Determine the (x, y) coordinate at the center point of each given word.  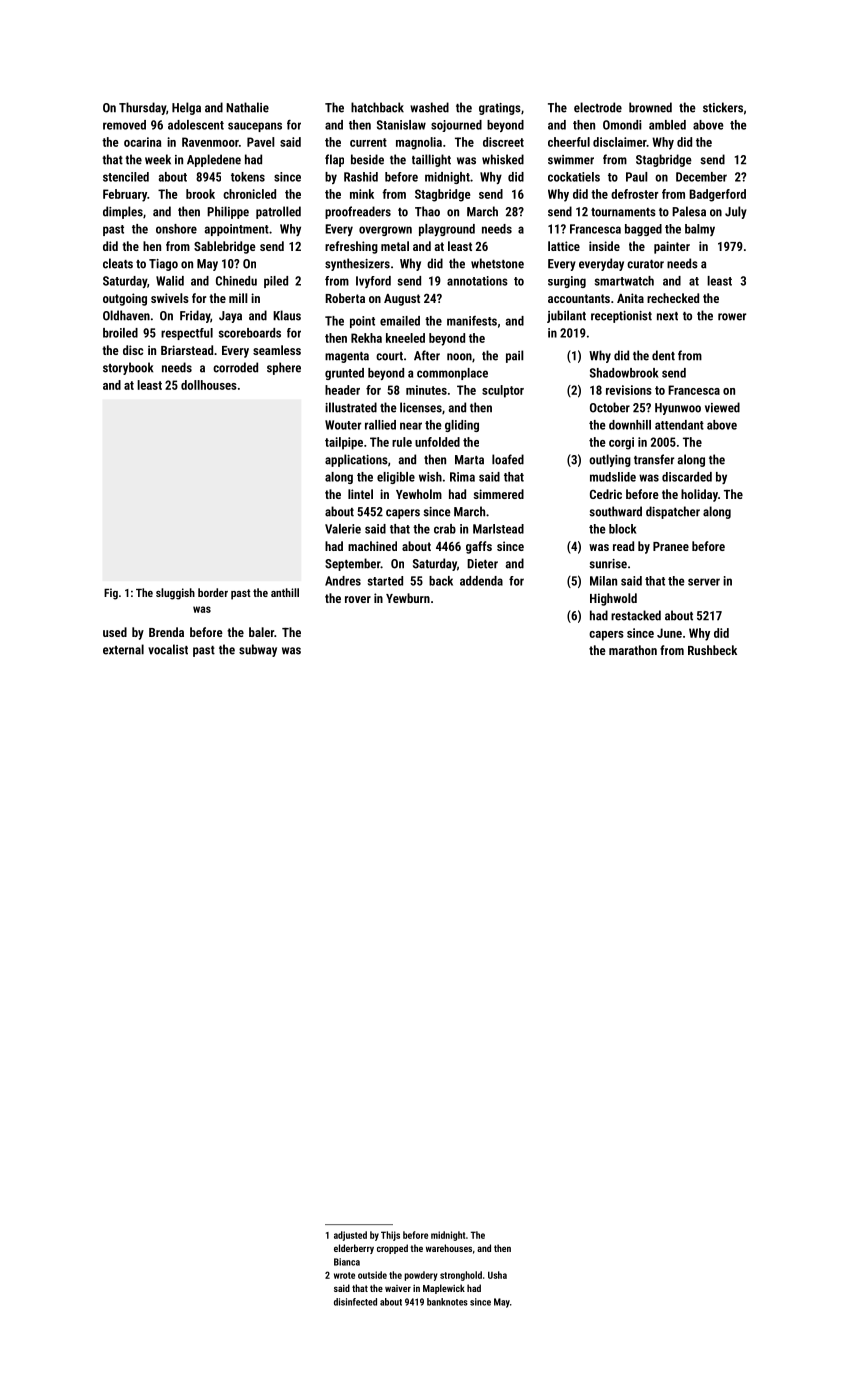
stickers (723, 107)
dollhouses (209, 385)
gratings (500, 109)
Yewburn (408, 598)
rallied (380, 425)
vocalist (168, 649)
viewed (722, 407)
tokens (248, 177)
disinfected (355, 1302)
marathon (633, 650)
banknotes (447, 1302)
